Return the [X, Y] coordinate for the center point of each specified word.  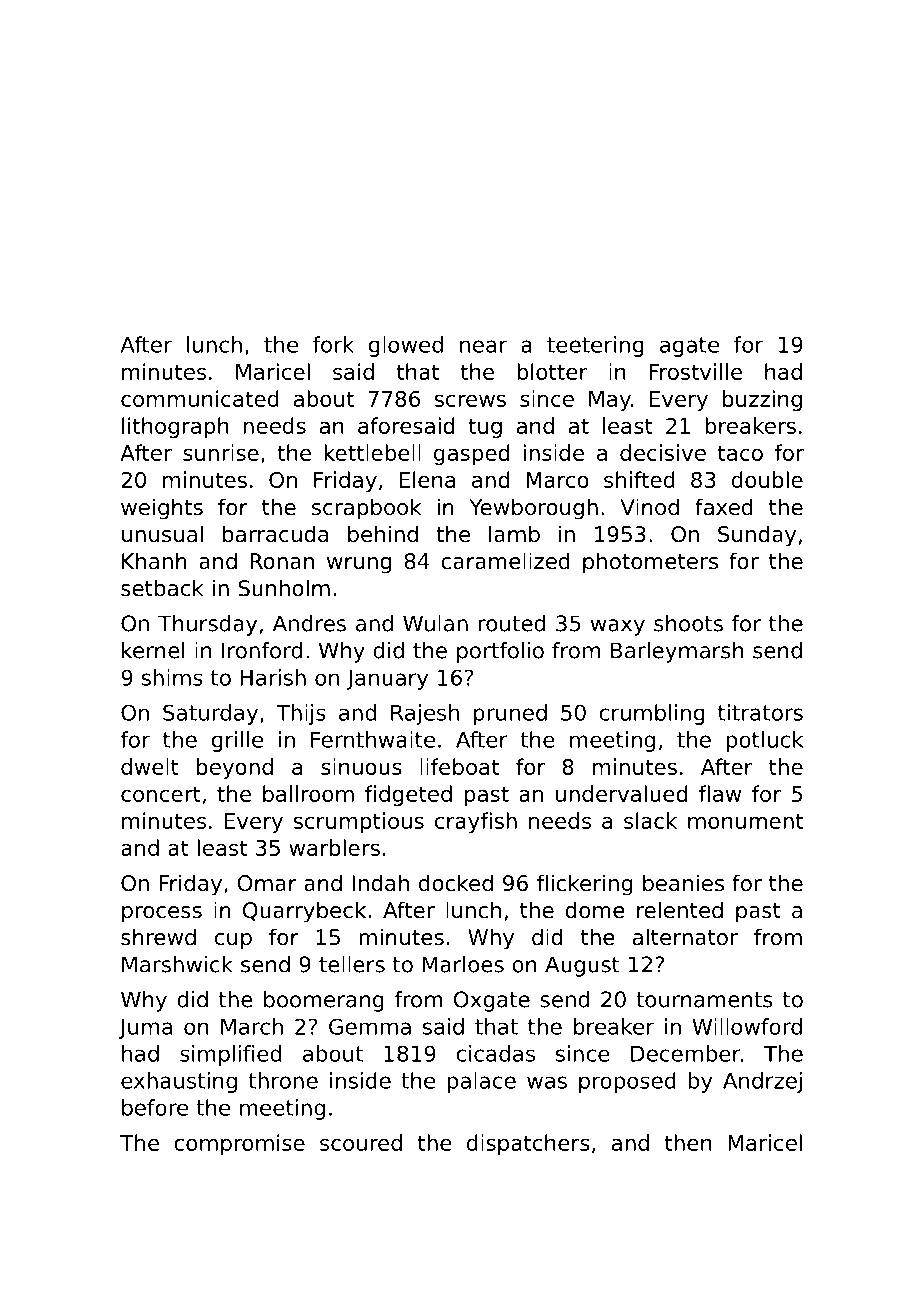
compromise [239, 1144]
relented [680, 910]
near [483, 346]
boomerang [324, 1001]
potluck [764, 741]
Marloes [463, 964]
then [688, 1142]
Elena [427, 479]
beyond [235, 768]
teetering [595, 346]
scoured [361, 1142]
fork [333, 344]
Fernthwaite [373, 739]
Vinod [649, 507]
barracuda [275, 534]
